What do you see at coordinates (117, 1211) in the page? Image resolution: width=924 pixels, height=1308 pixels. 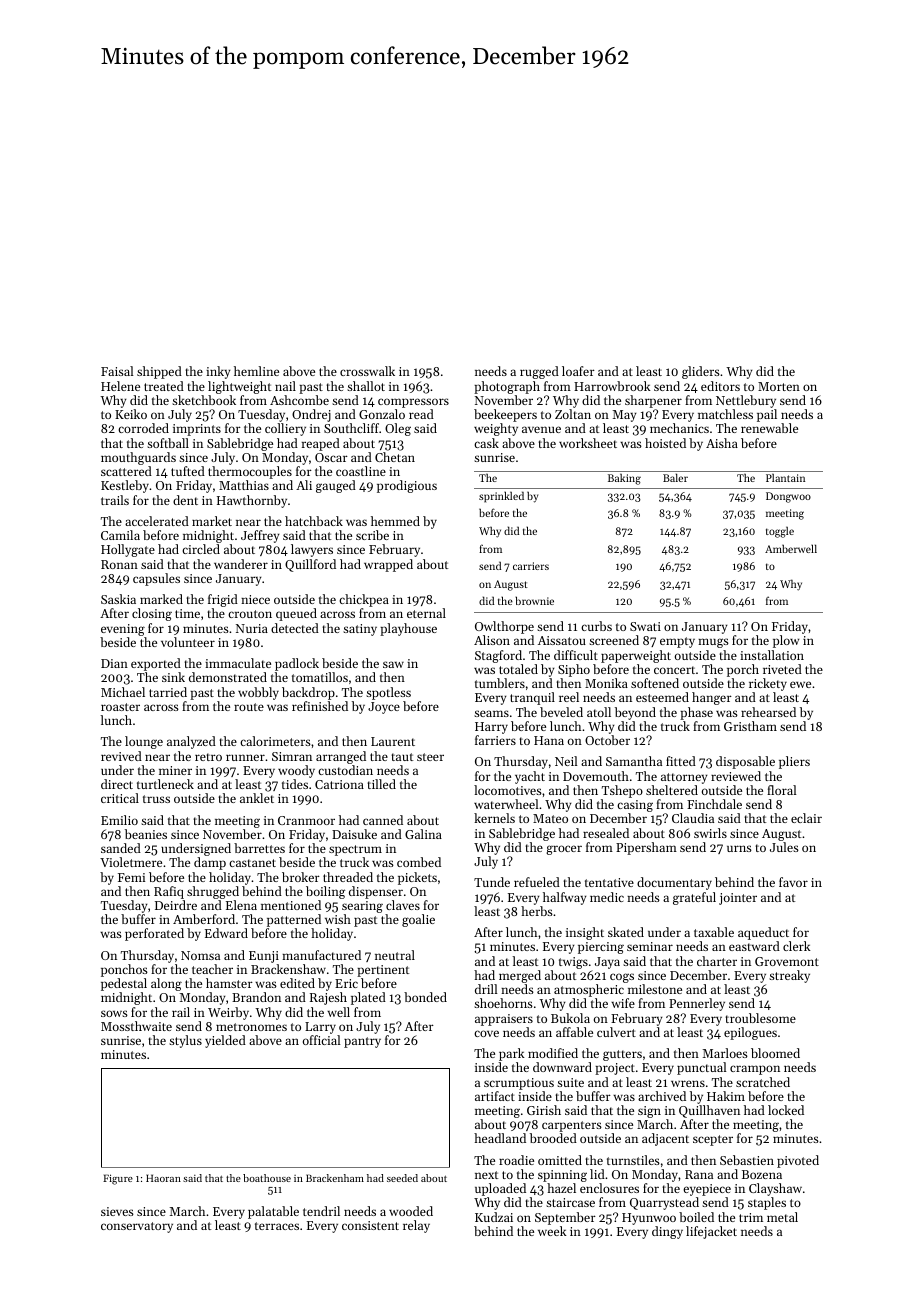 I see `sieves` at bounding box center [117, 1211].
